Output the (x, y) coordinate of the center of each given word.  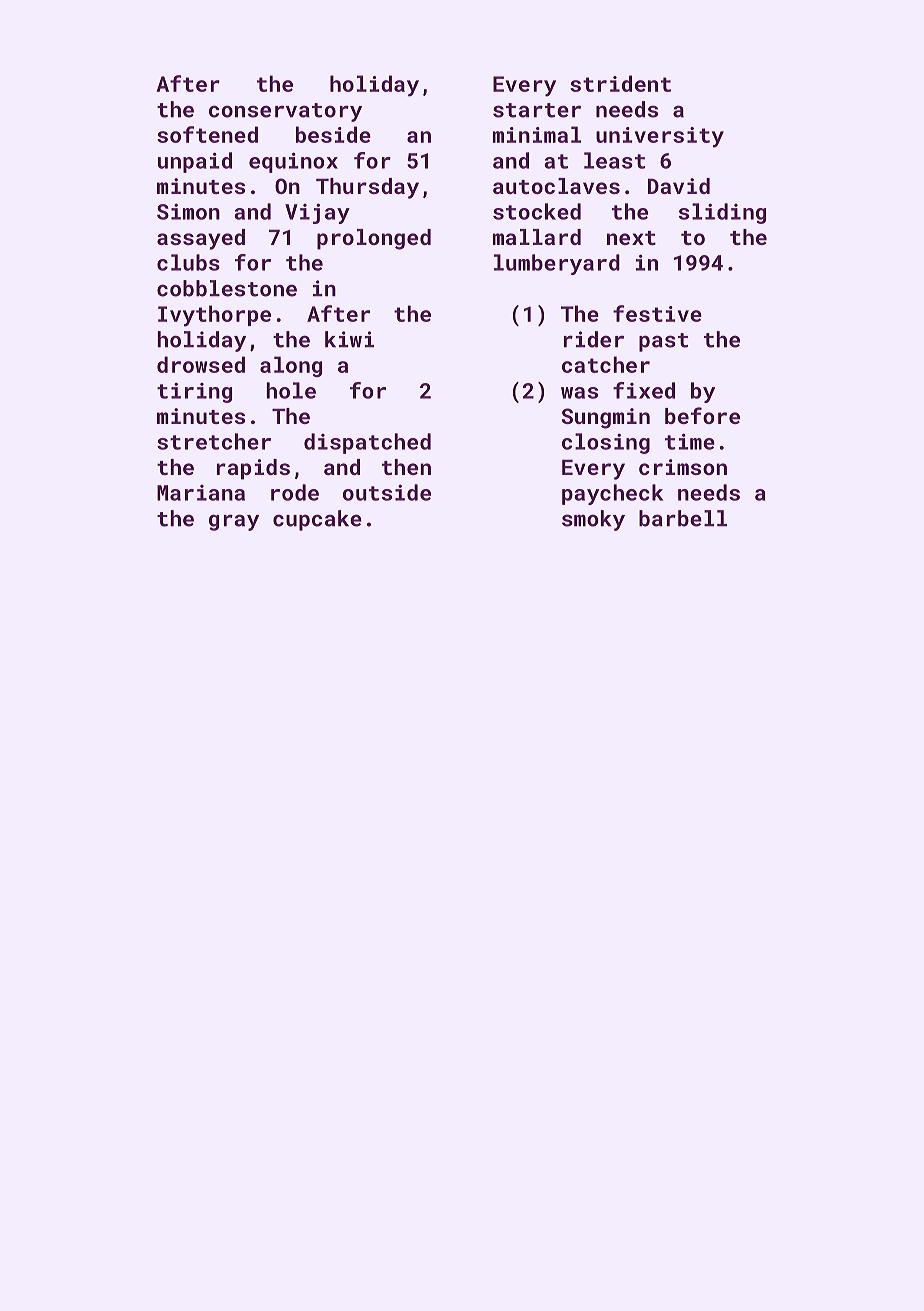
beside (333, 134)
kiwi (349, 339)
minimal (537, 134)
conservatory (285, 112)
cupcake (317, 520)
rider (594, 339)
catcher (606, 364)
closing (606, 443)
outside (387, 492)
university (660, 137)
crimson (683, 467)
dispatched (367, 443)
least (614, 160)
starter (537, 110)
